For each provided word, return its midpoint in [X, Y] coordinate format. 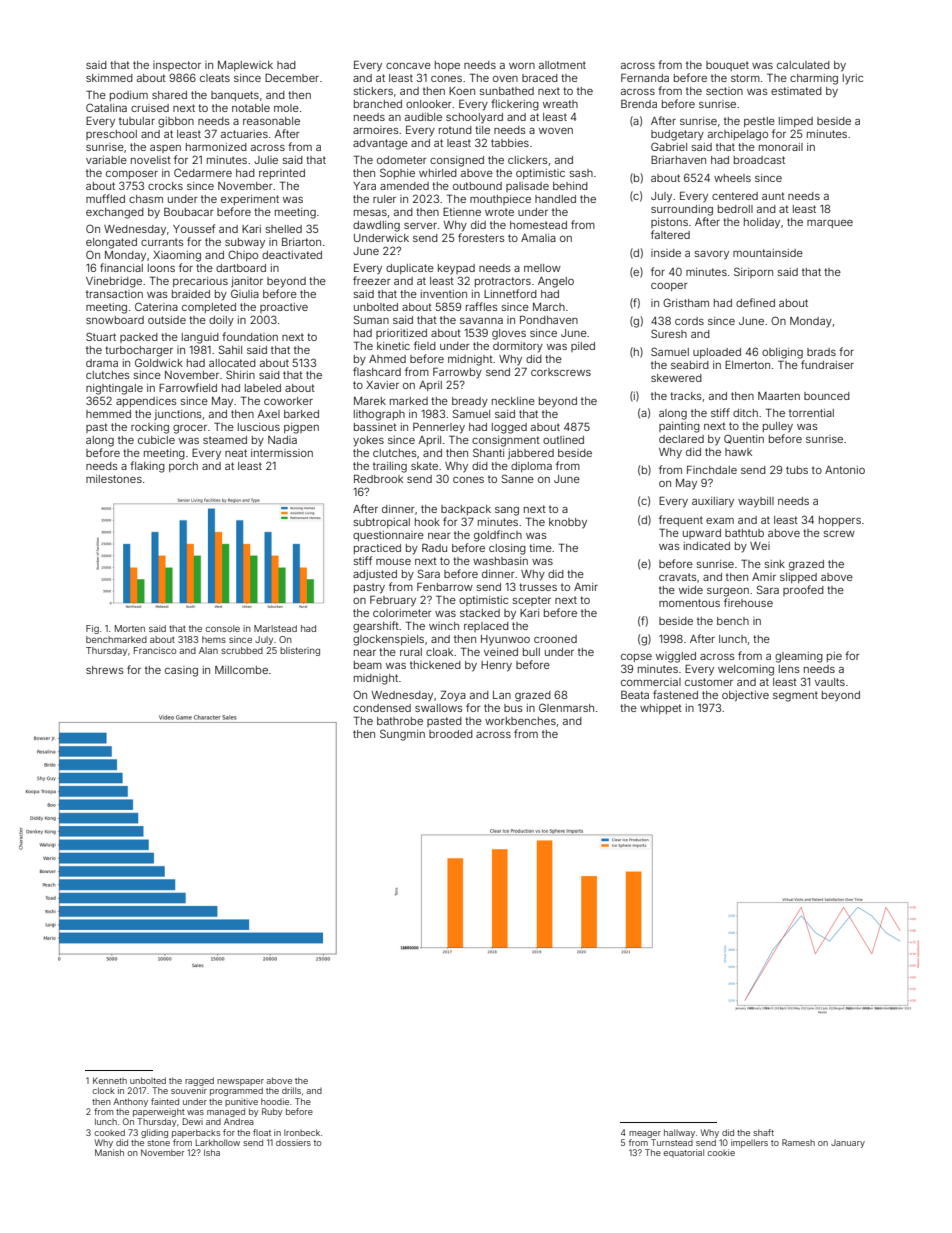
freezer [372, 280]
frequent [681, 520]
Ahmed [387, 359]
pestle [759, 122]
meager [645, 1134]
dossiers [293, 1142]
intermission [282, 453]
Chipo [243, 255]
